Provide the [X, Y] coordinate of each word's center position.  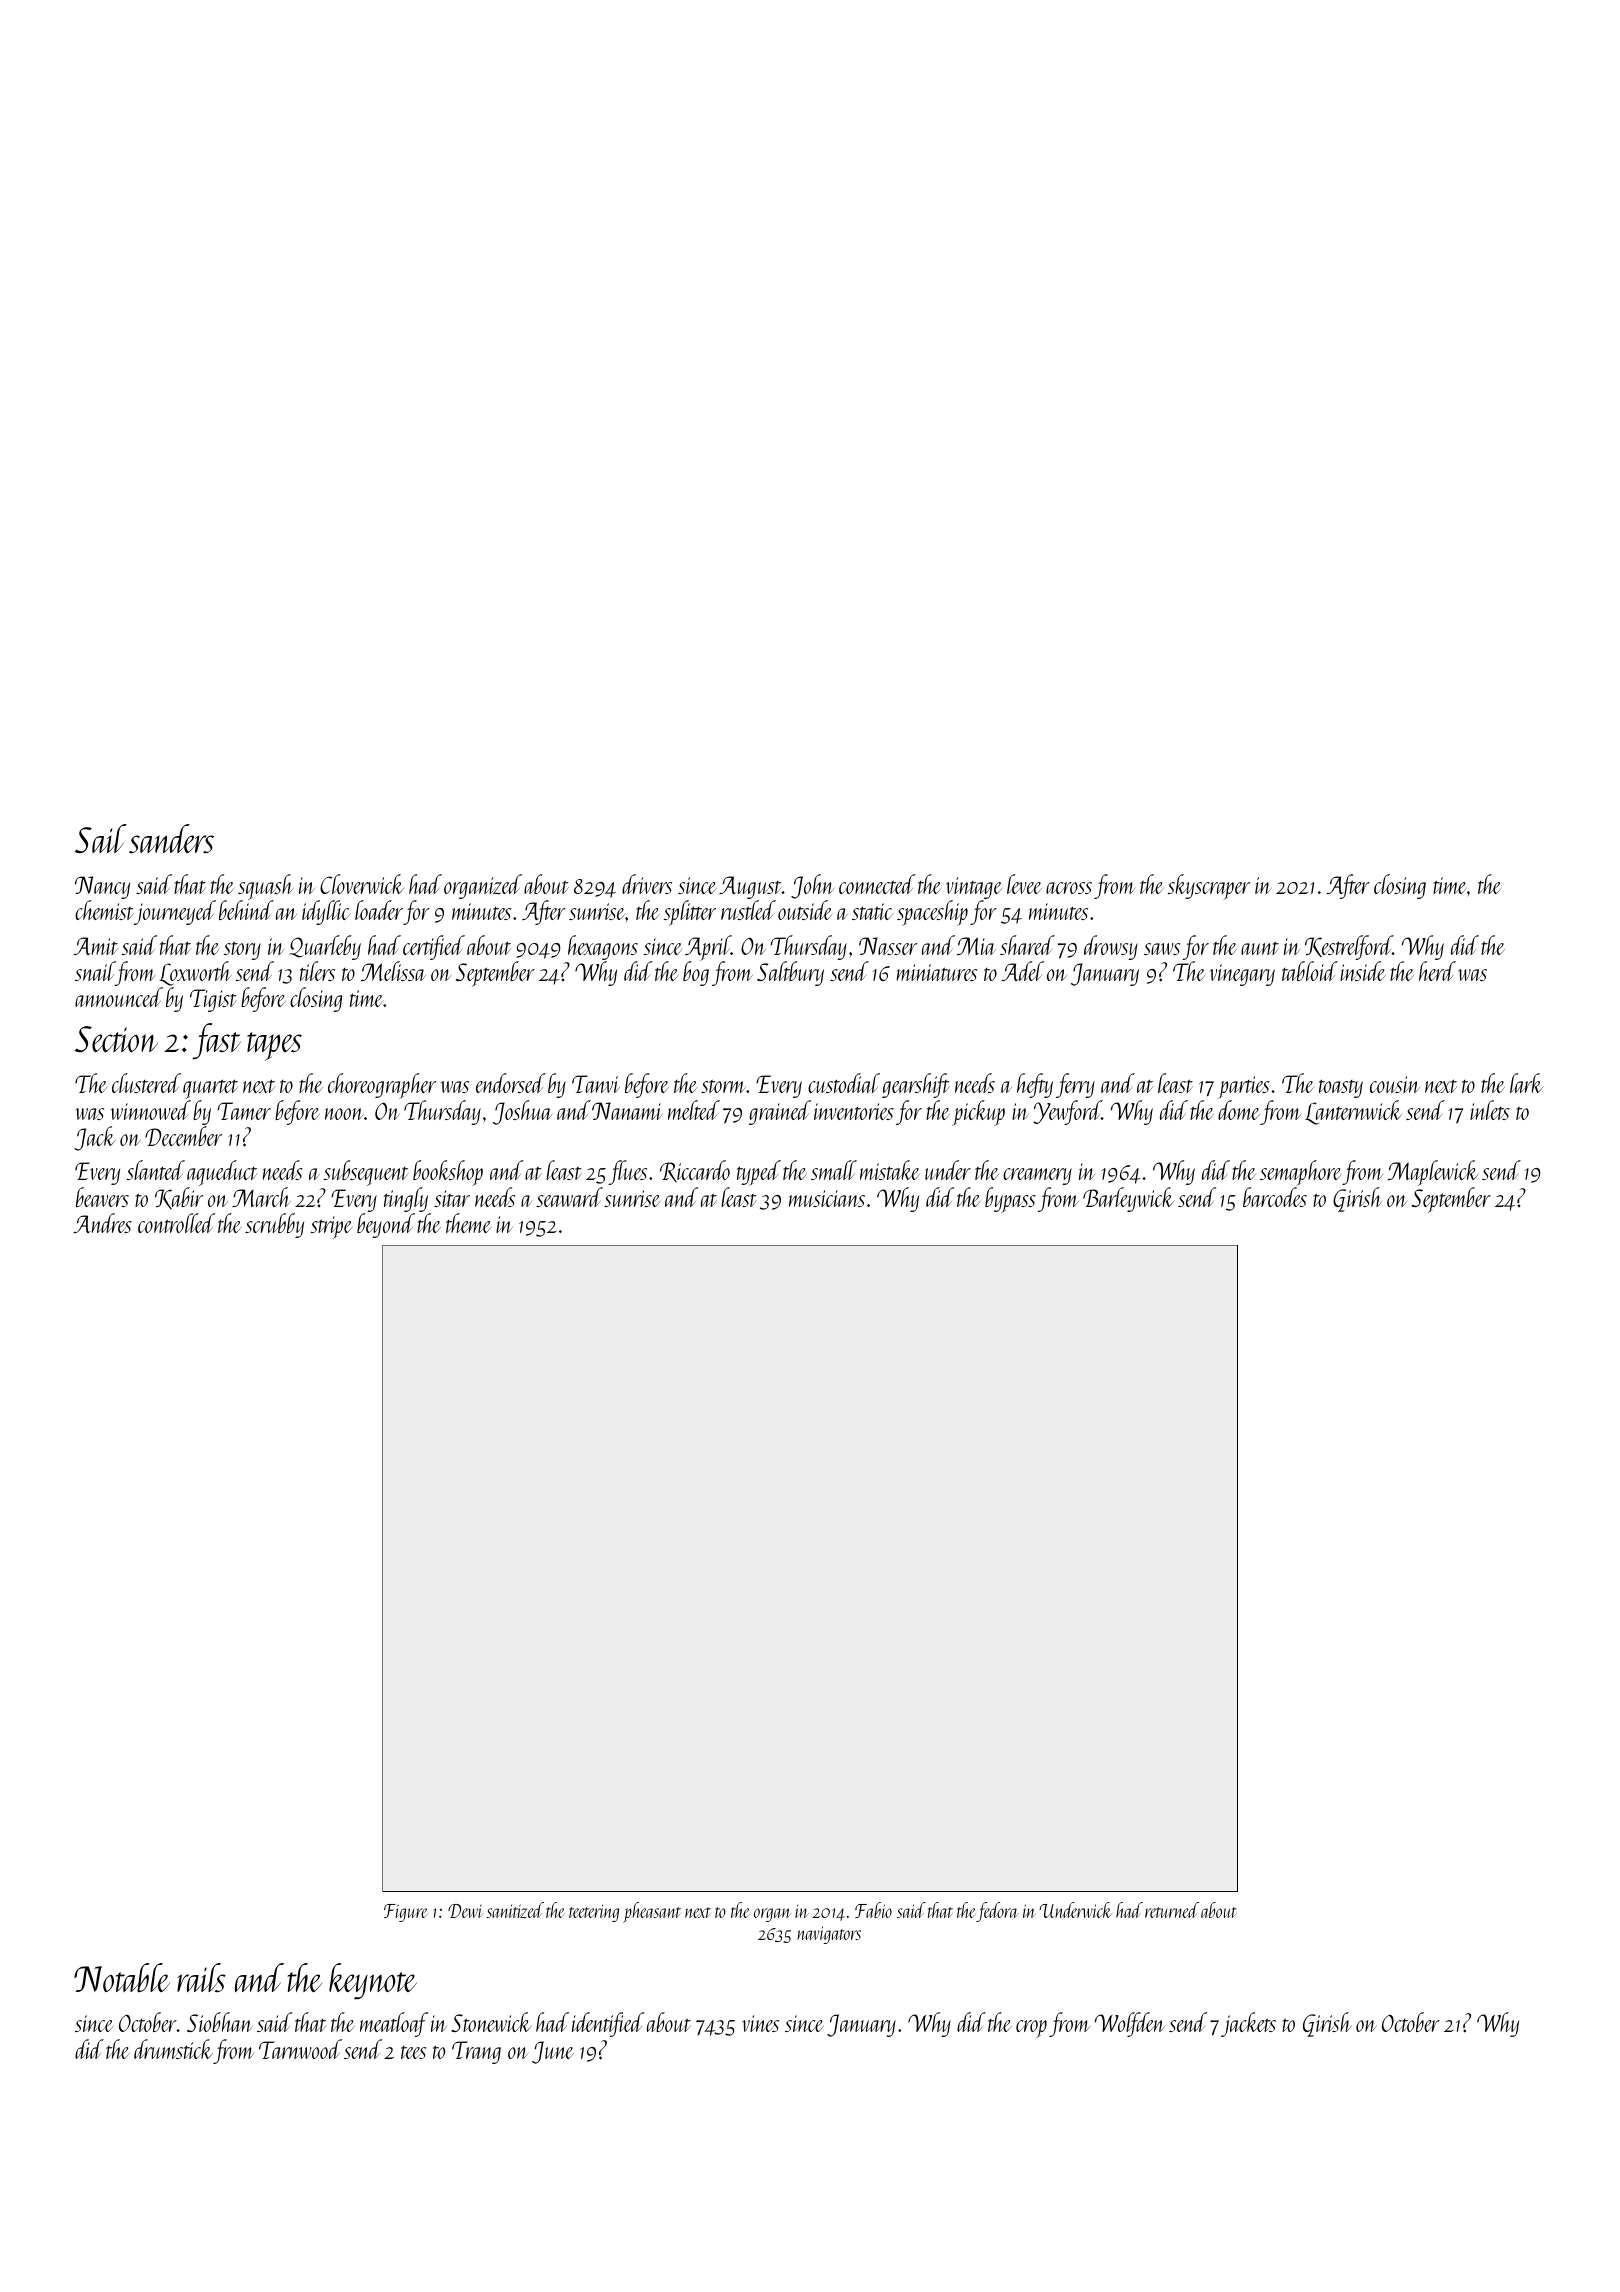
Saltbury [790, 973]
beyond [386, 1225]
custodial [844, 1083]
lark [1526, 1083]
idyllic [326, 912]
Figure [405, 1913]
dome [1239, 1110]
